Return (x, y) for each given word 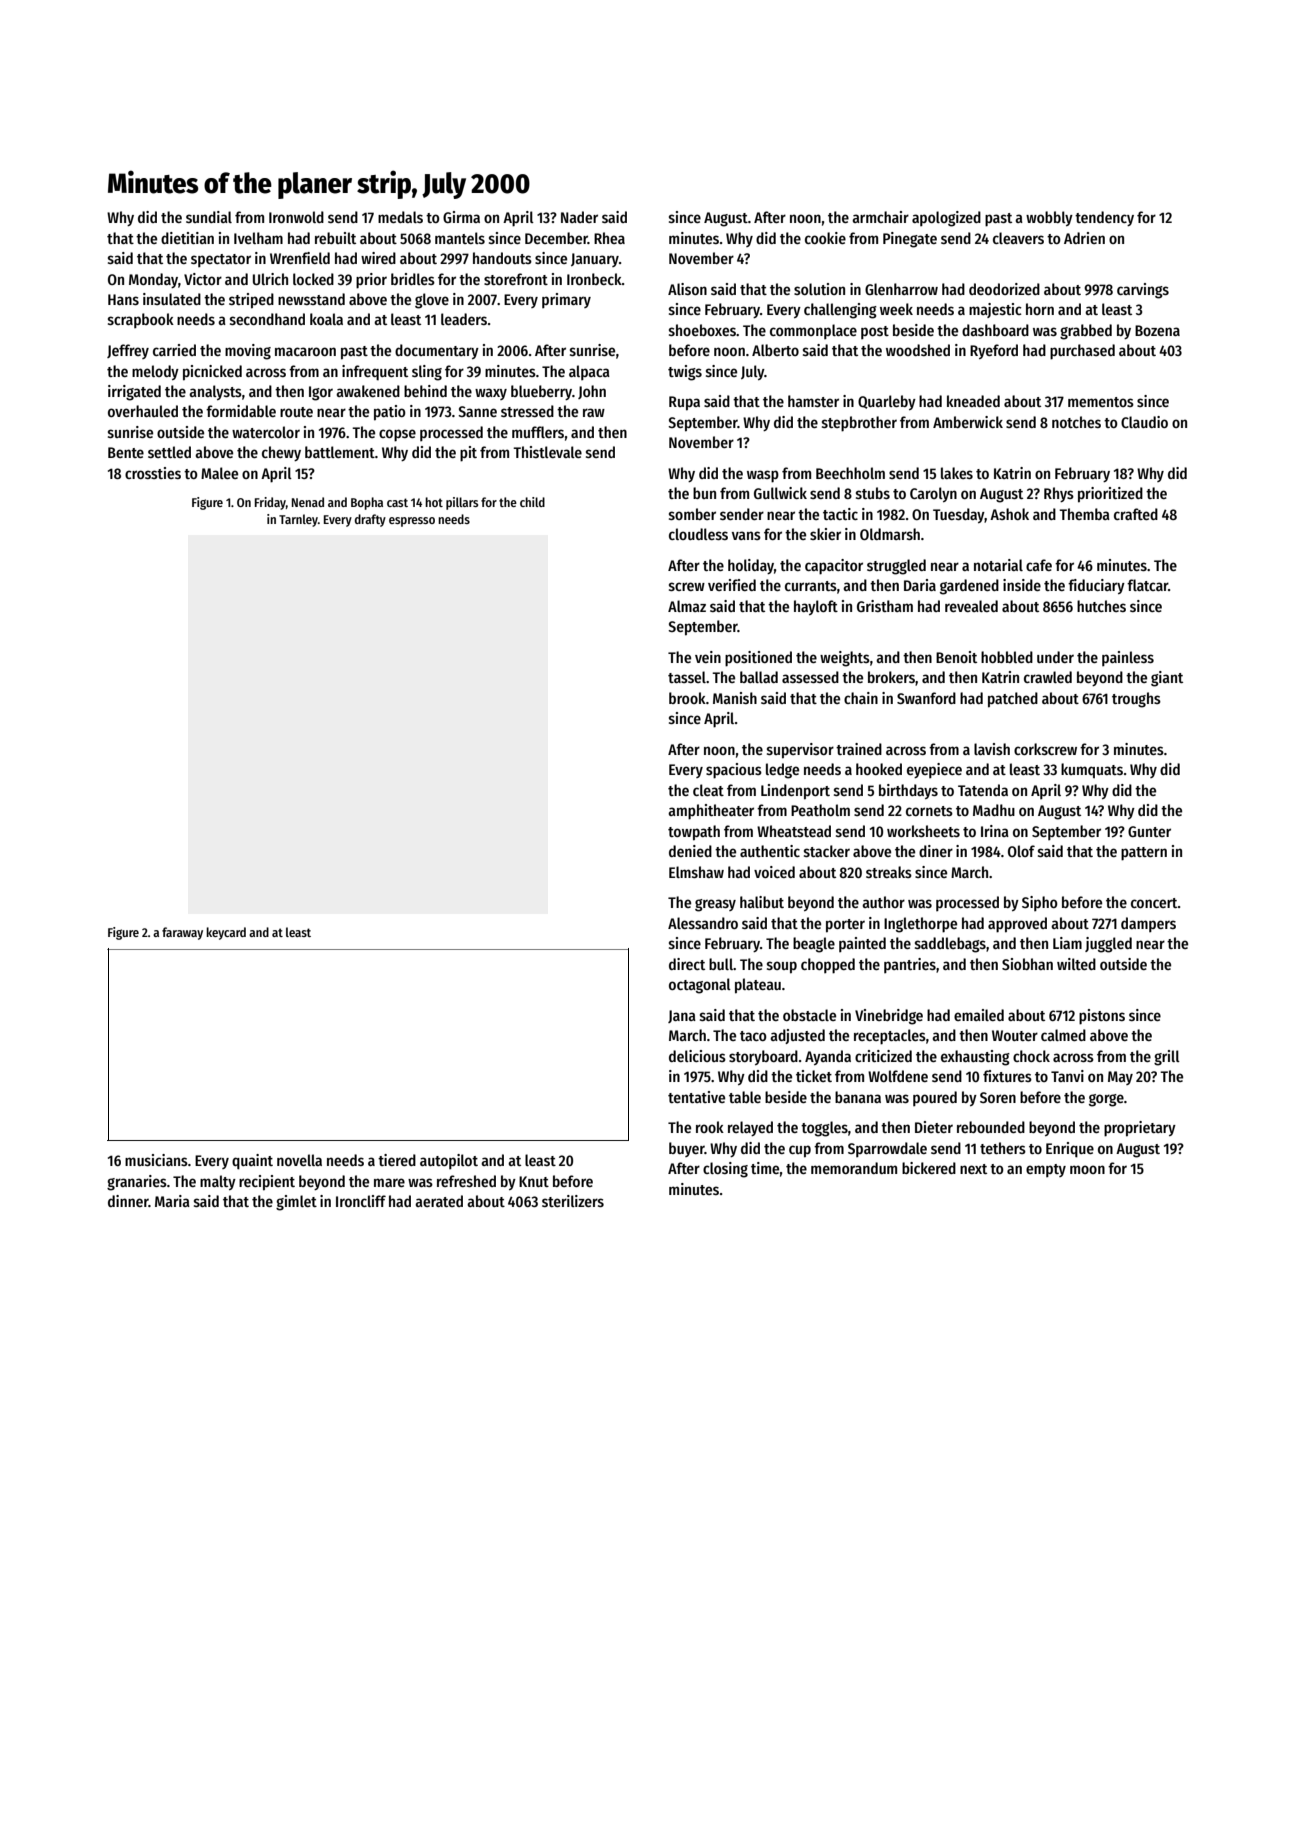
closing (725, 1170)
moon (1087, 1169)
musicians (156, 1160)
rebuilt (335, 238)
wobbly (1049, 218)
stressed (527, 411)
